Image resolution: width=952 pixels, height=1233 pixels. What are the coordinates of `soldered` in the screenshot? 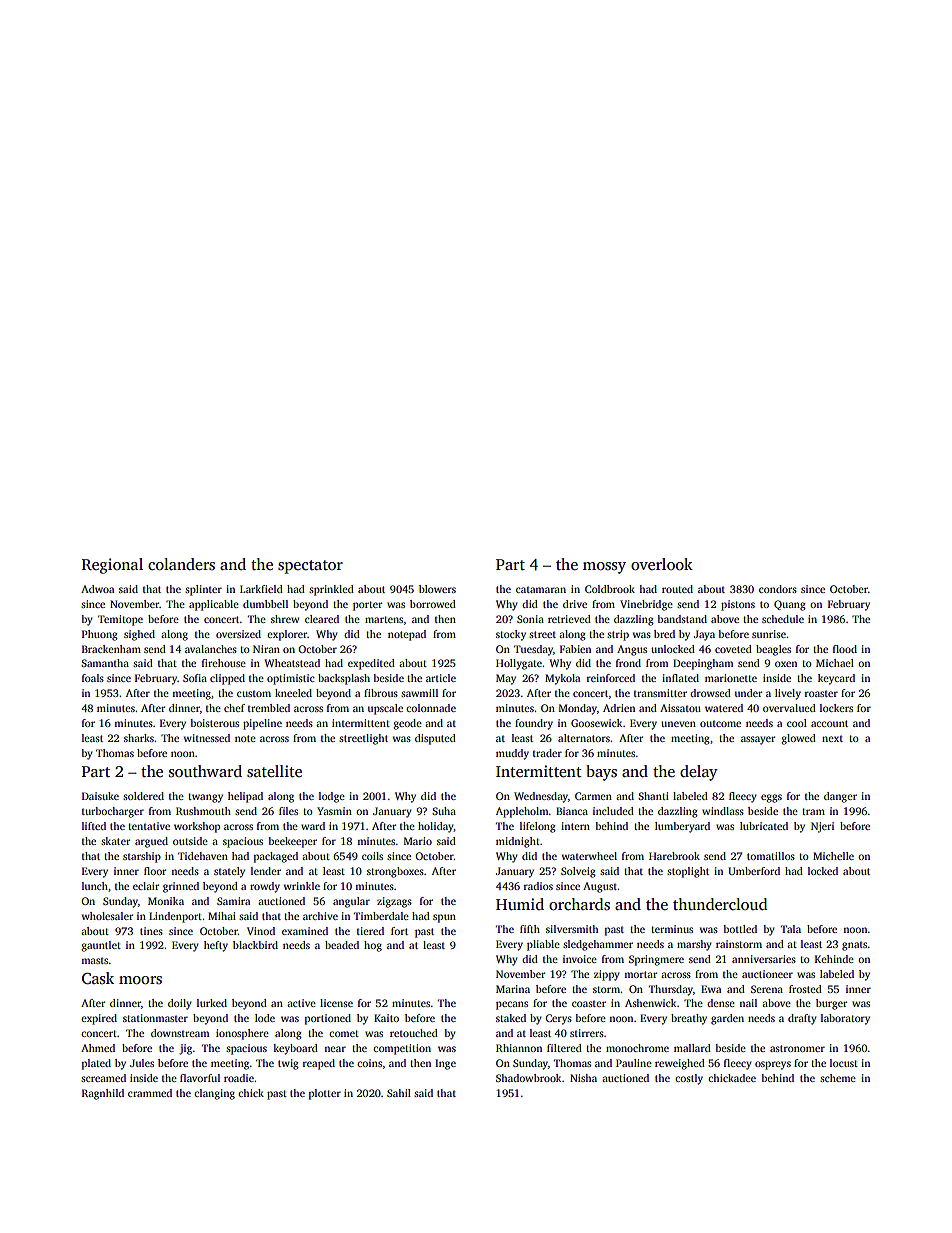 It's located at (143, 796).
